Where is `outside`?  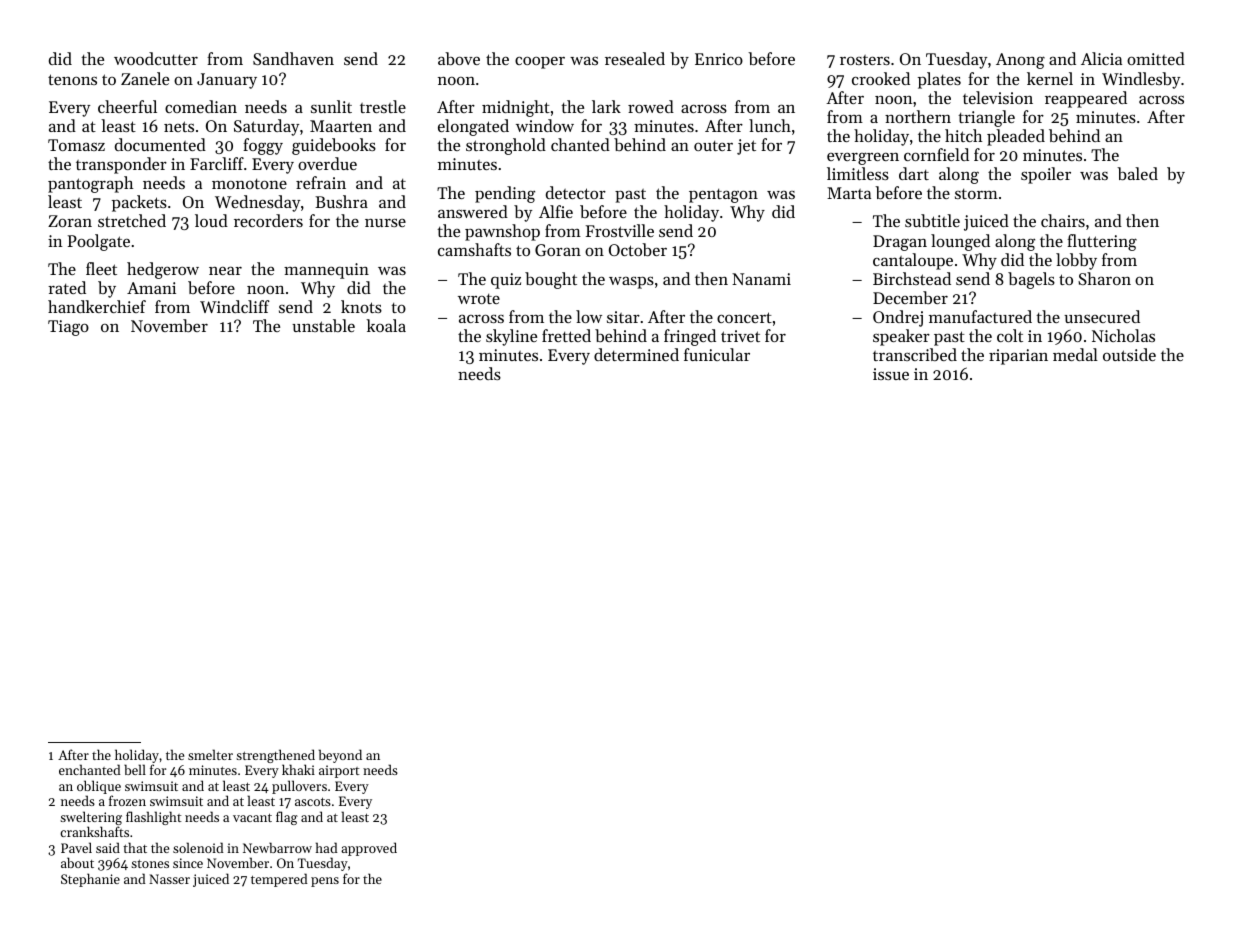
outside is located at coordinates (1129, 354).
